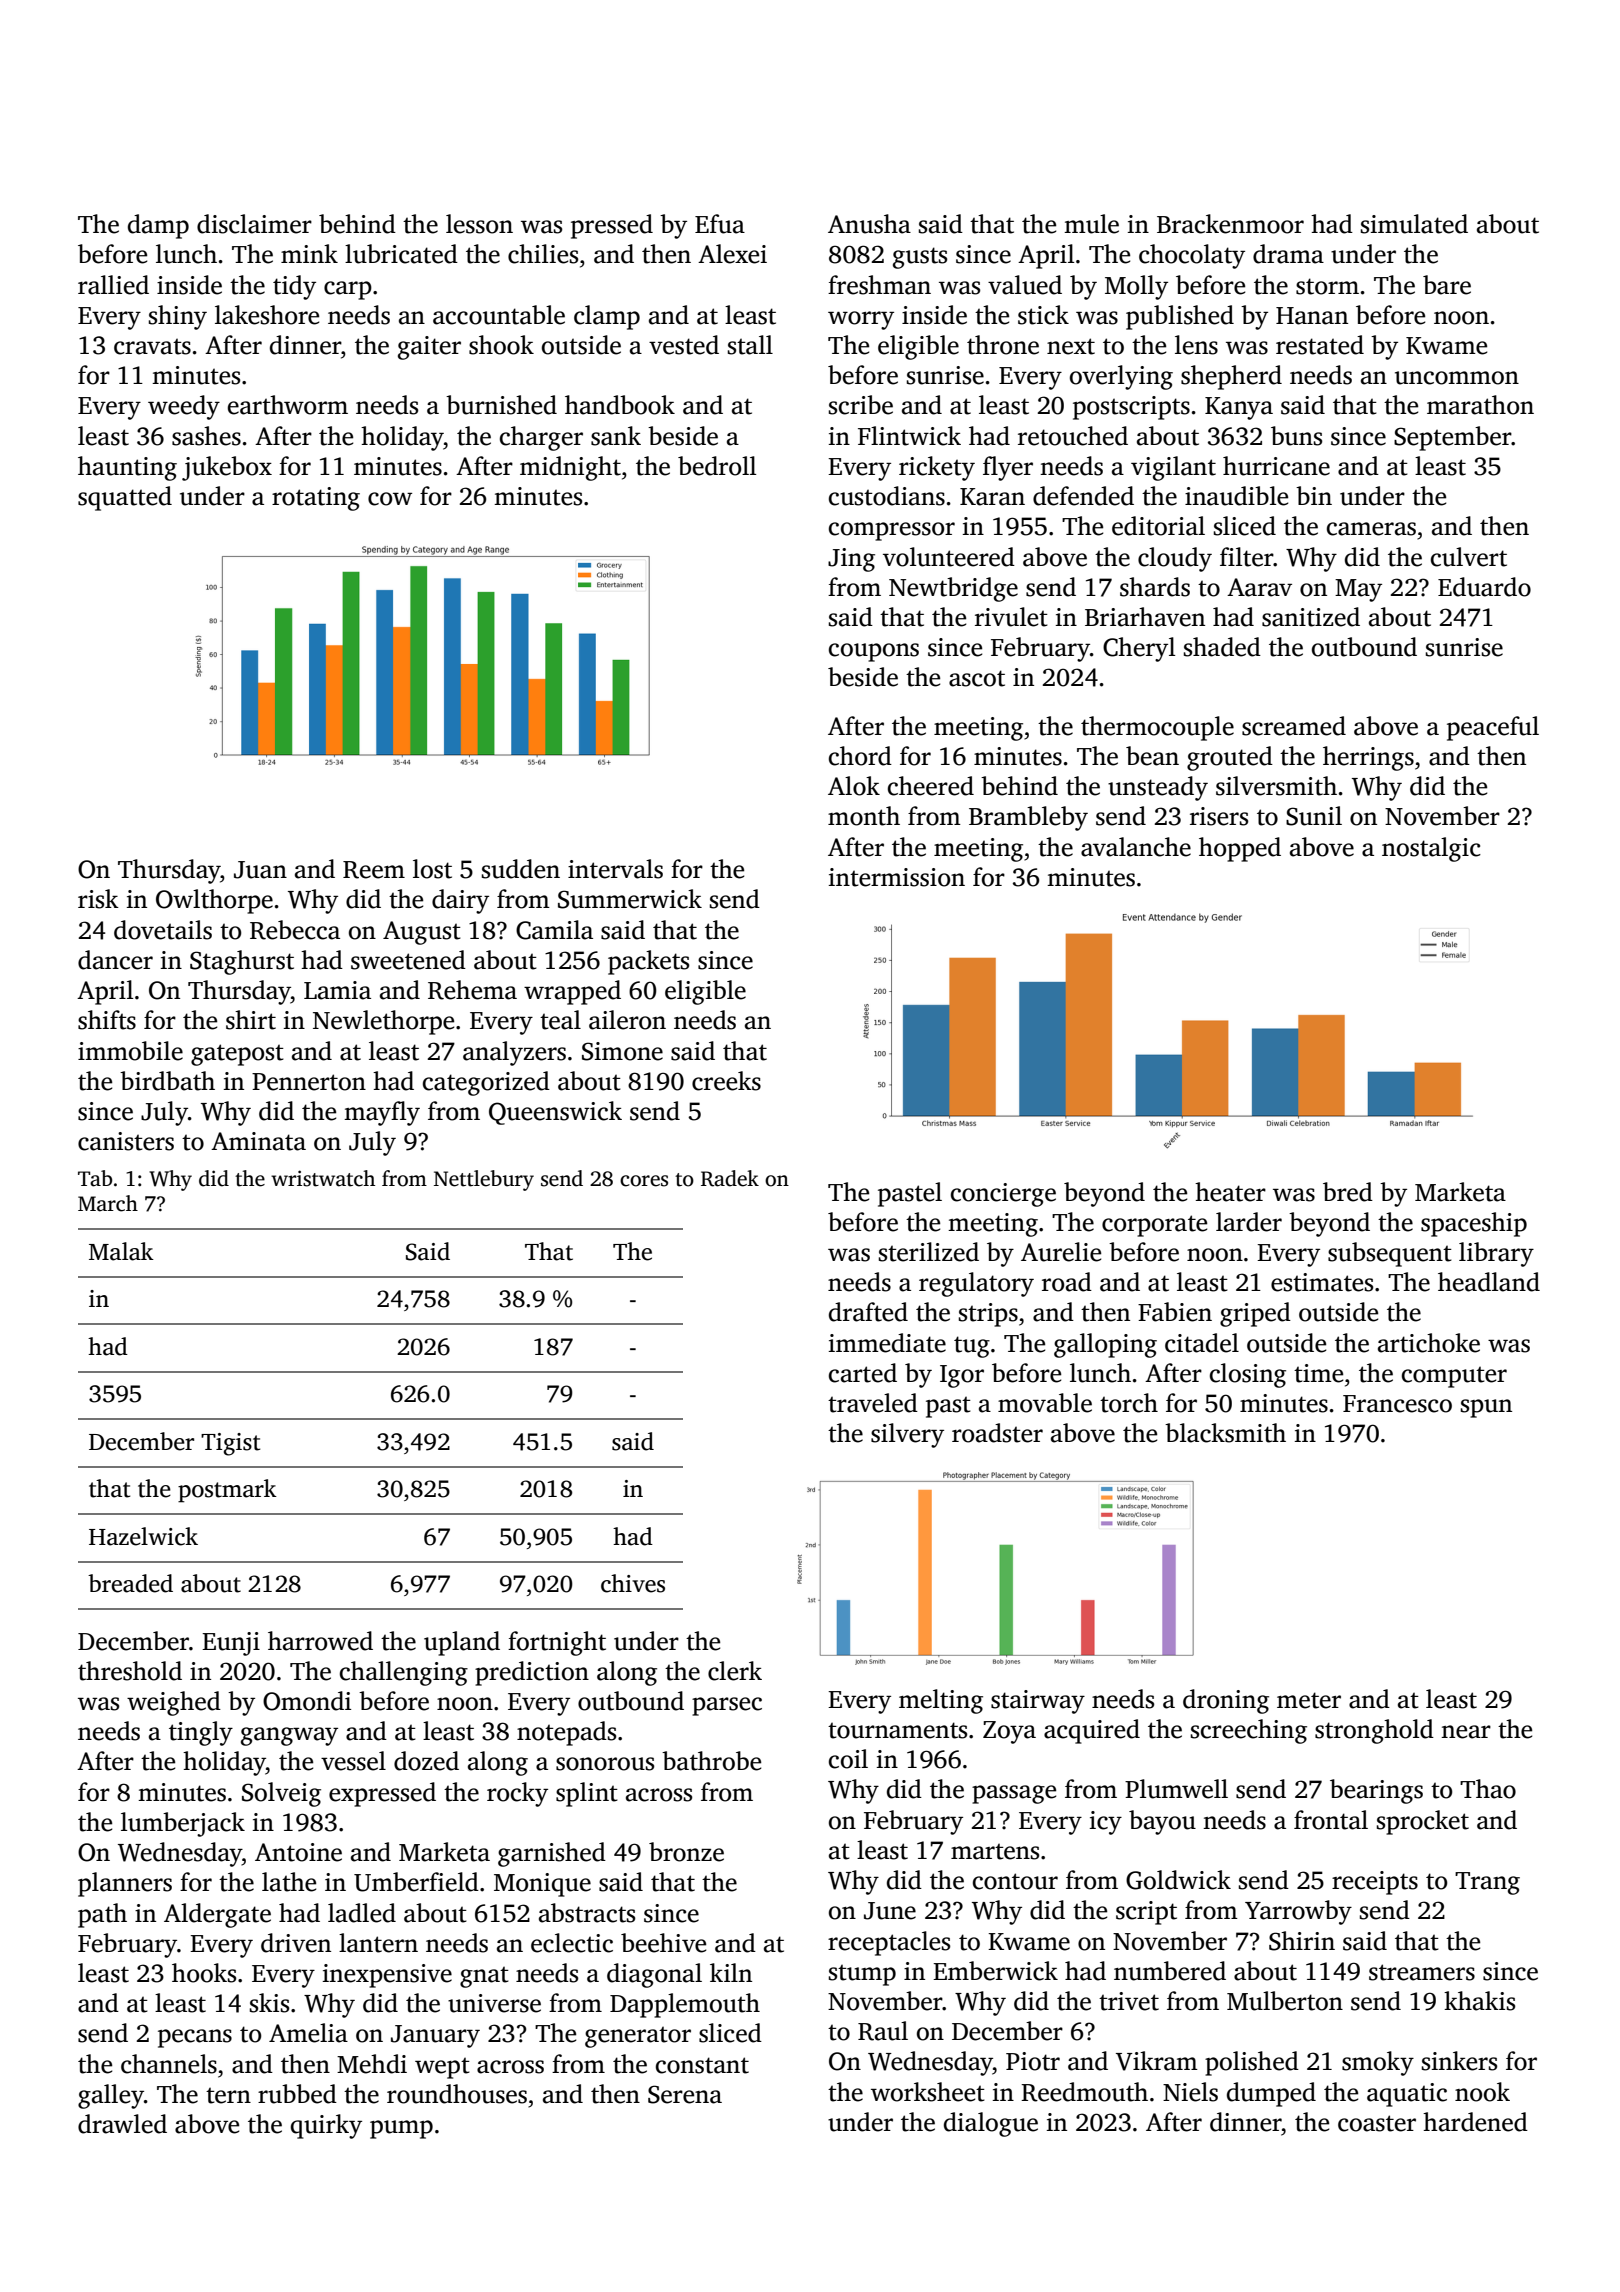 The height and width of the image is (2292, 1620). What do you see at coordinates (607, 317) in the image?
I see `clamp` at bounding box center [607, 317].
